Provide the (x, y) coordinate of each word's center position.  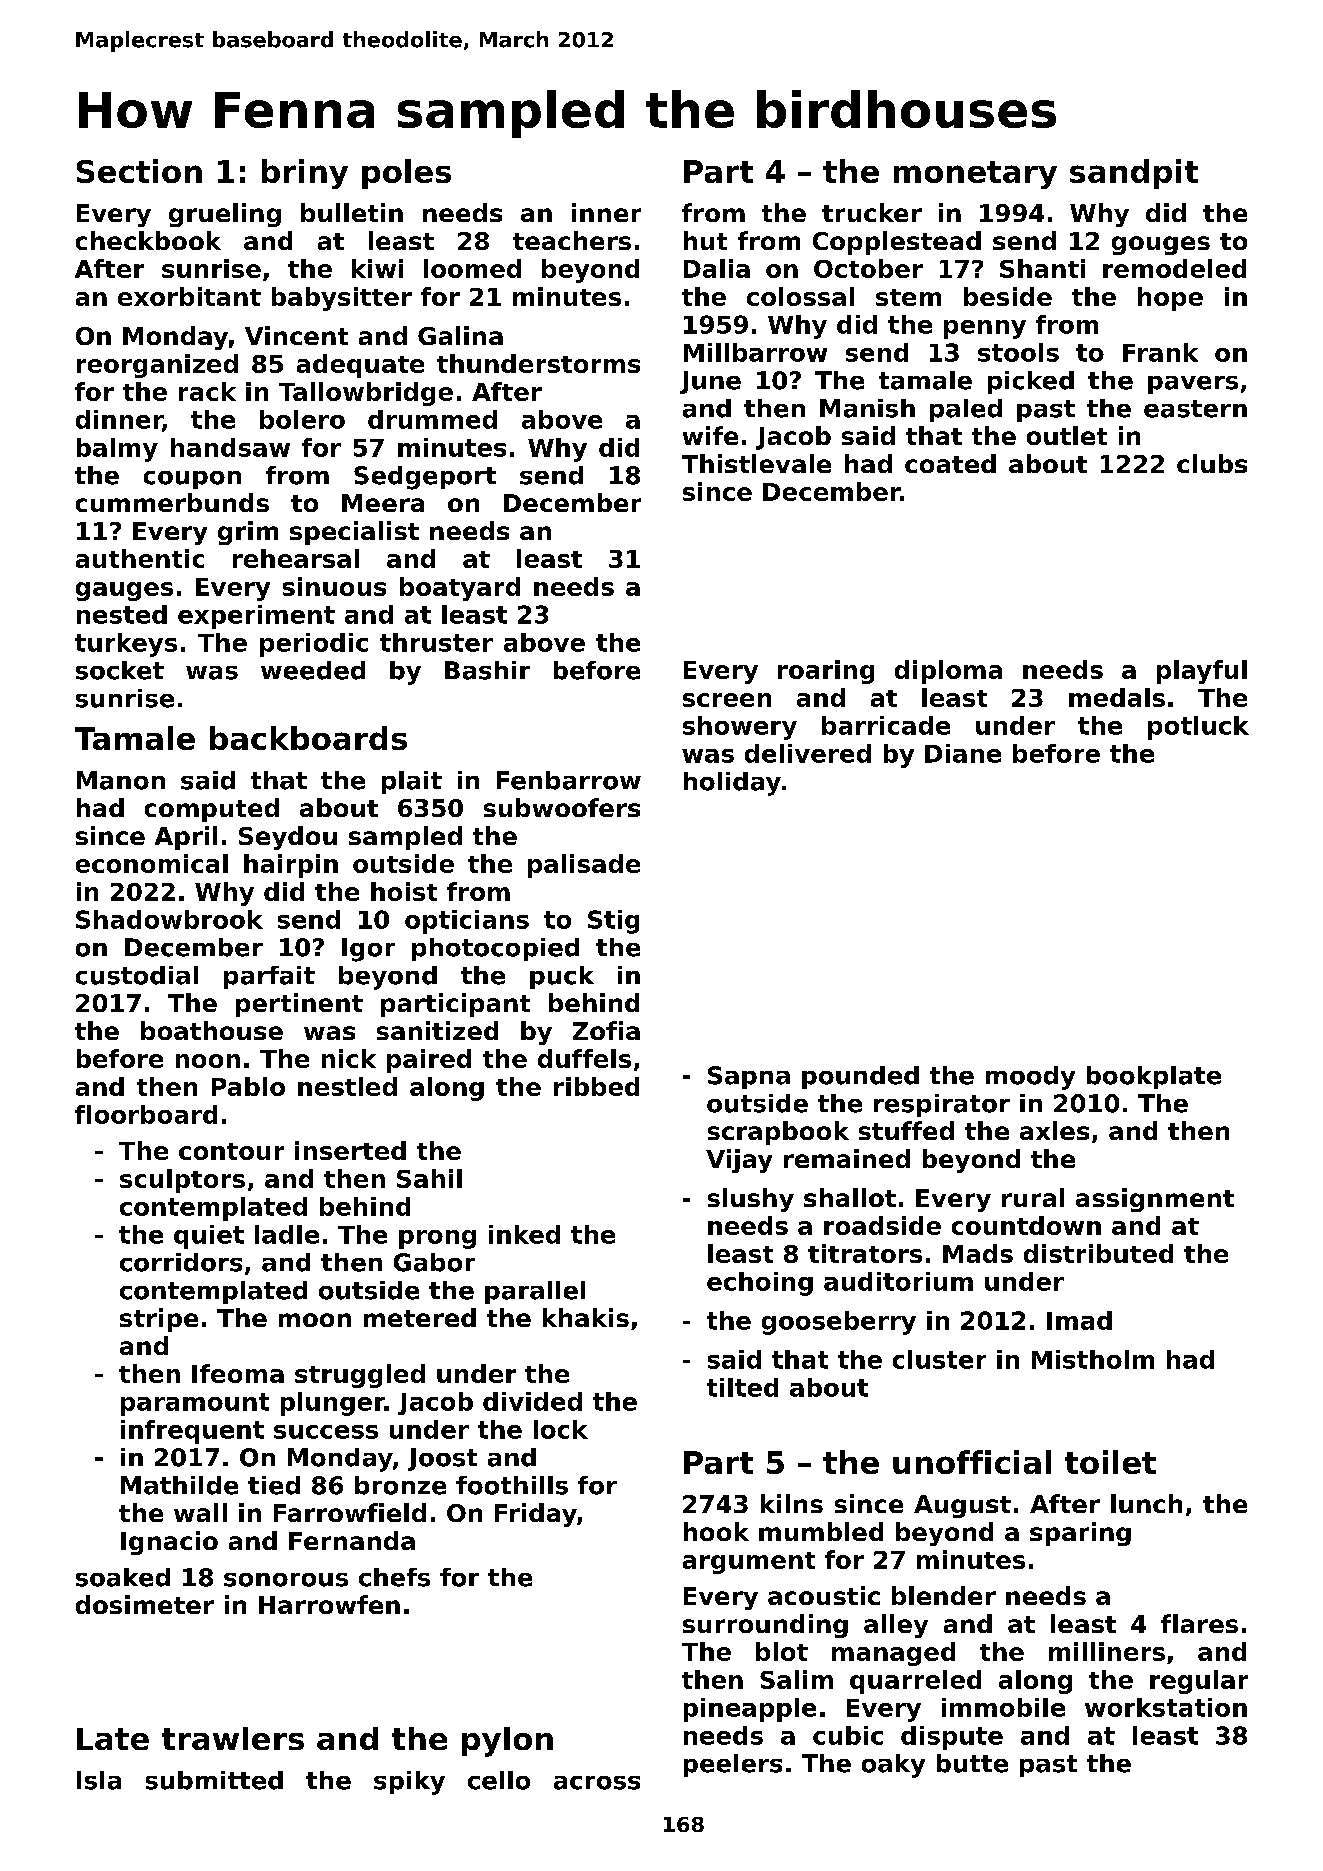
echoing (760, 1284)
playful (1202, 672)
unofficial (972, 1462)
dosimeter (145, 1604)
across (597, 1783)
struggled (360, 1376)
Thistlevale (756, 463)
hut (705, 240)
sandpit (1134, 174)
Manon (121, 780)
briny (305, 174)
